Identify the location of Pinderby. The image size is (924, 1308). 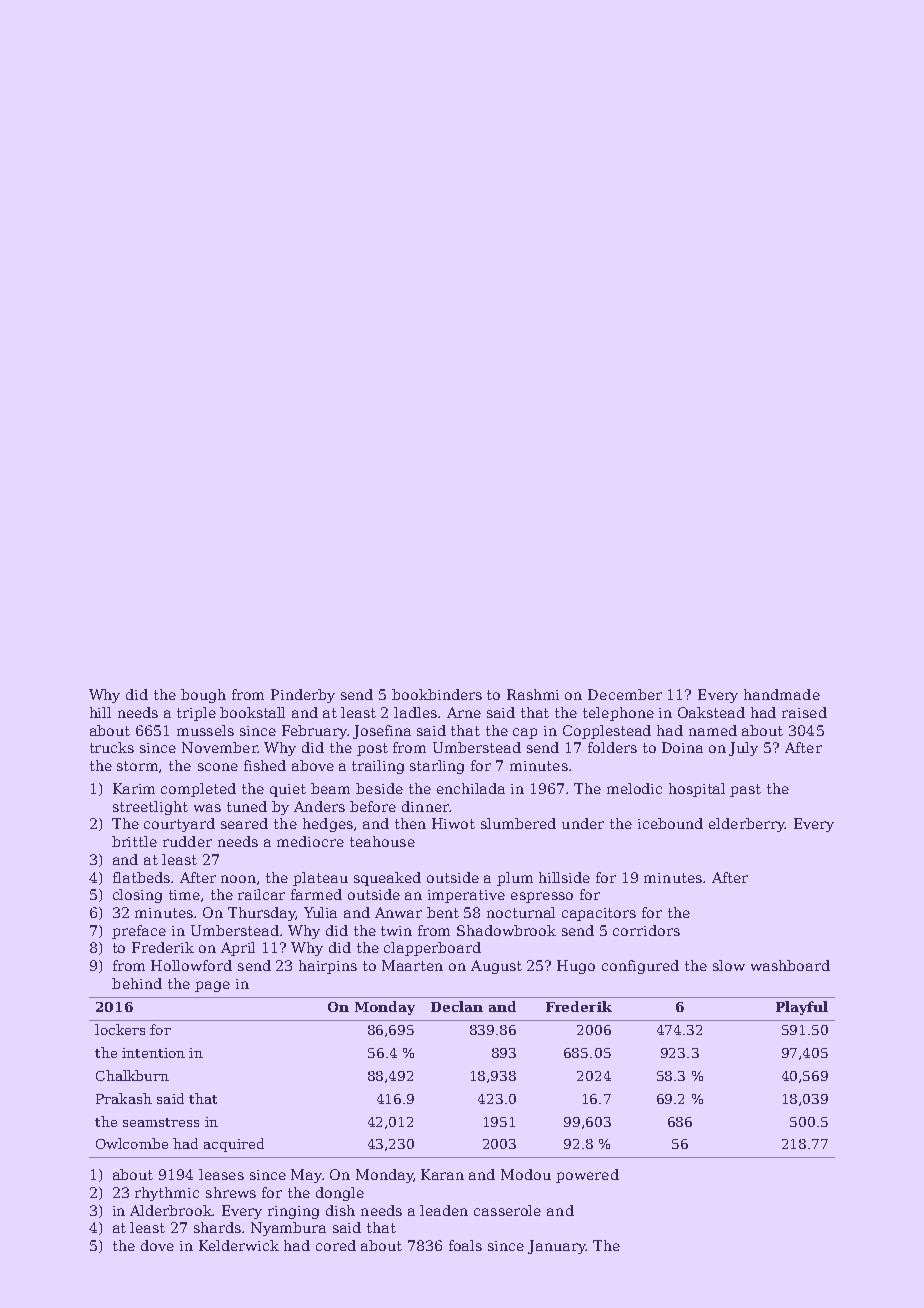
(303, 696).
